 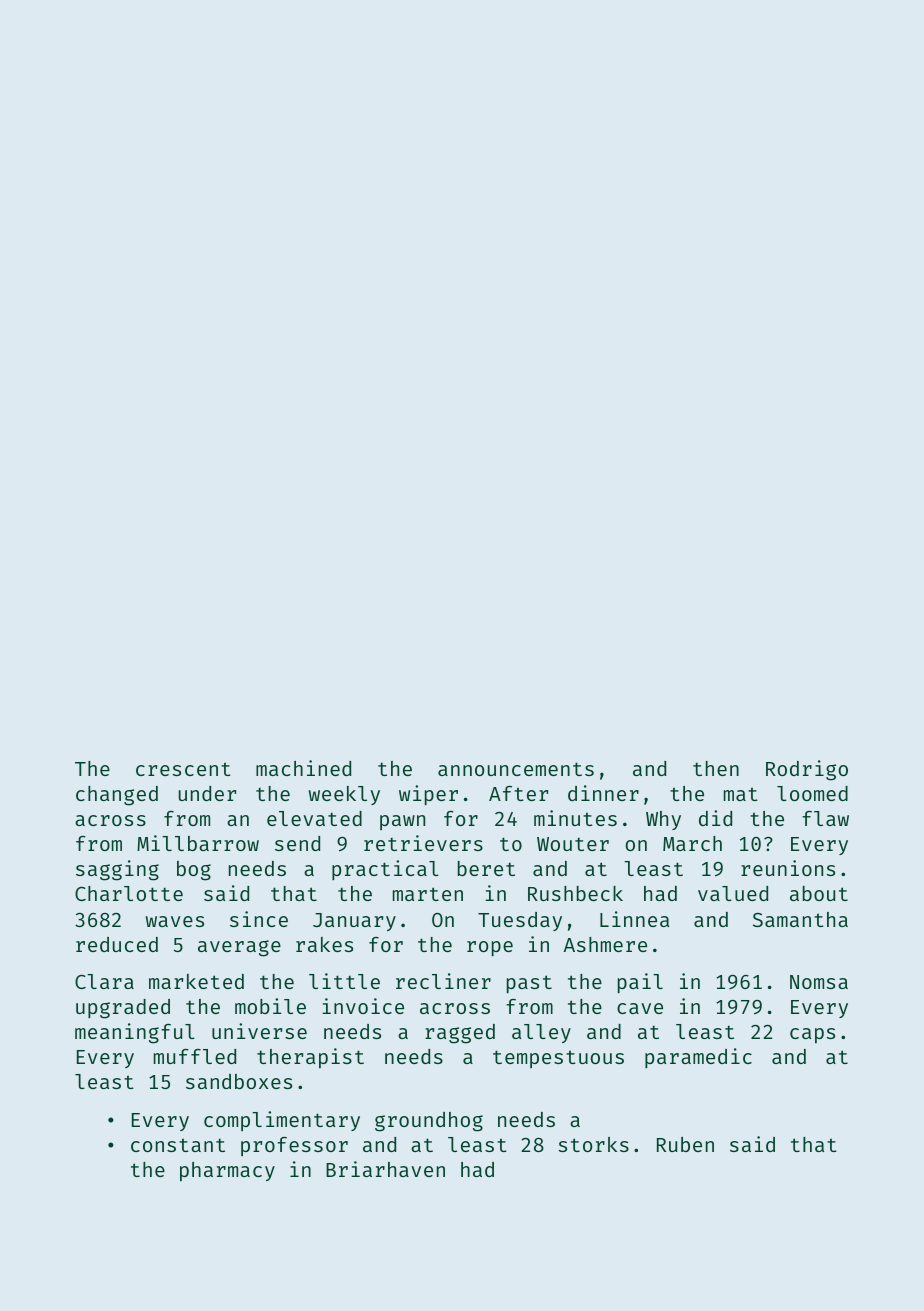 I want to click on flaw, so click(x=825, y=818).
